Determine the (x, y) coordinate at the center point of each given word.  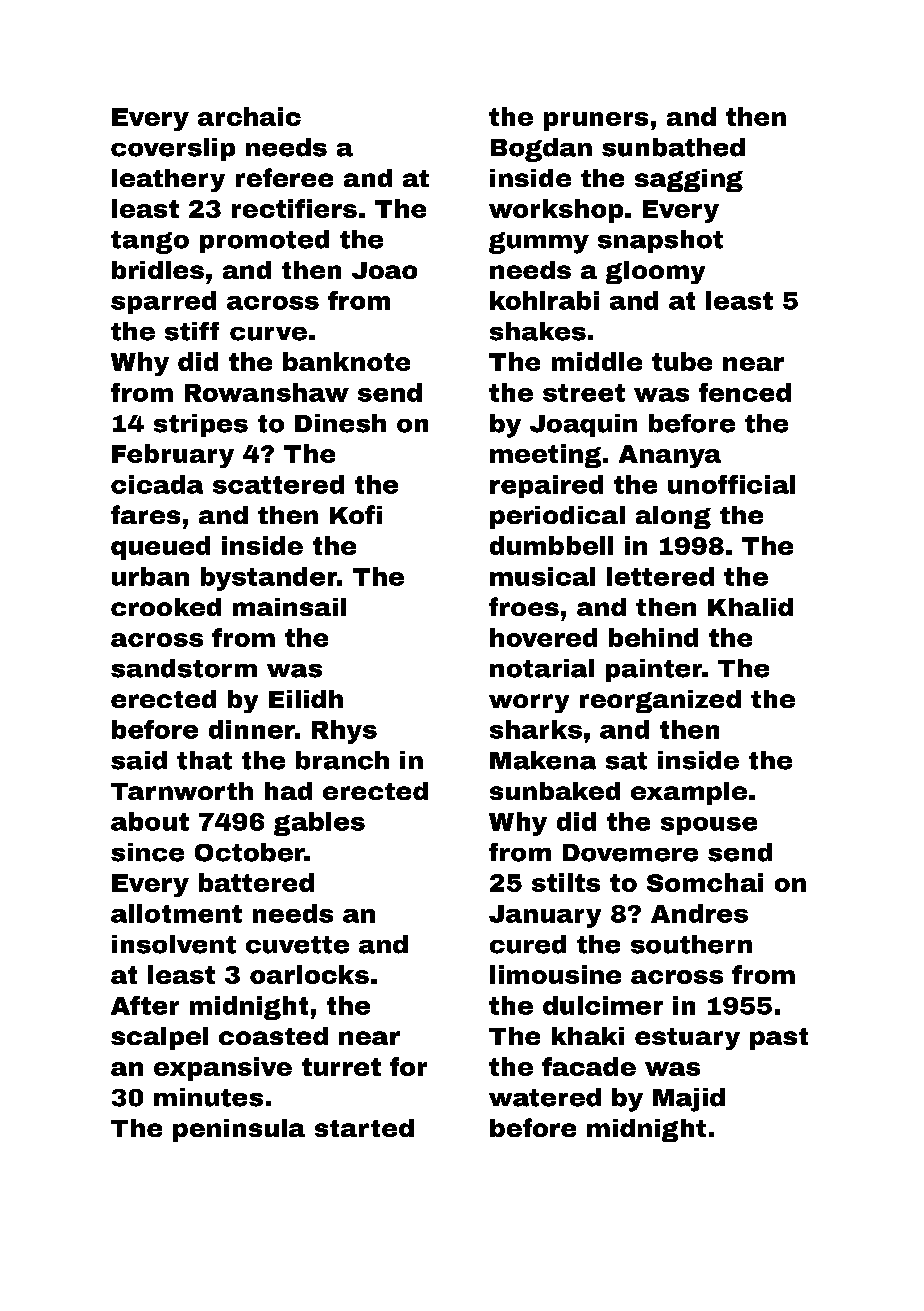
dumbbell (551, 545)
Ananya (670, 456)
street (584, 393)
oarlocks (309, 974)
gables (319, 824)
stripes (201, 425)
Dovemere (630, 853)
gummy (539, 243)
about (150, 821)
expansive (223, 1069)
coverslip (173, 149)
